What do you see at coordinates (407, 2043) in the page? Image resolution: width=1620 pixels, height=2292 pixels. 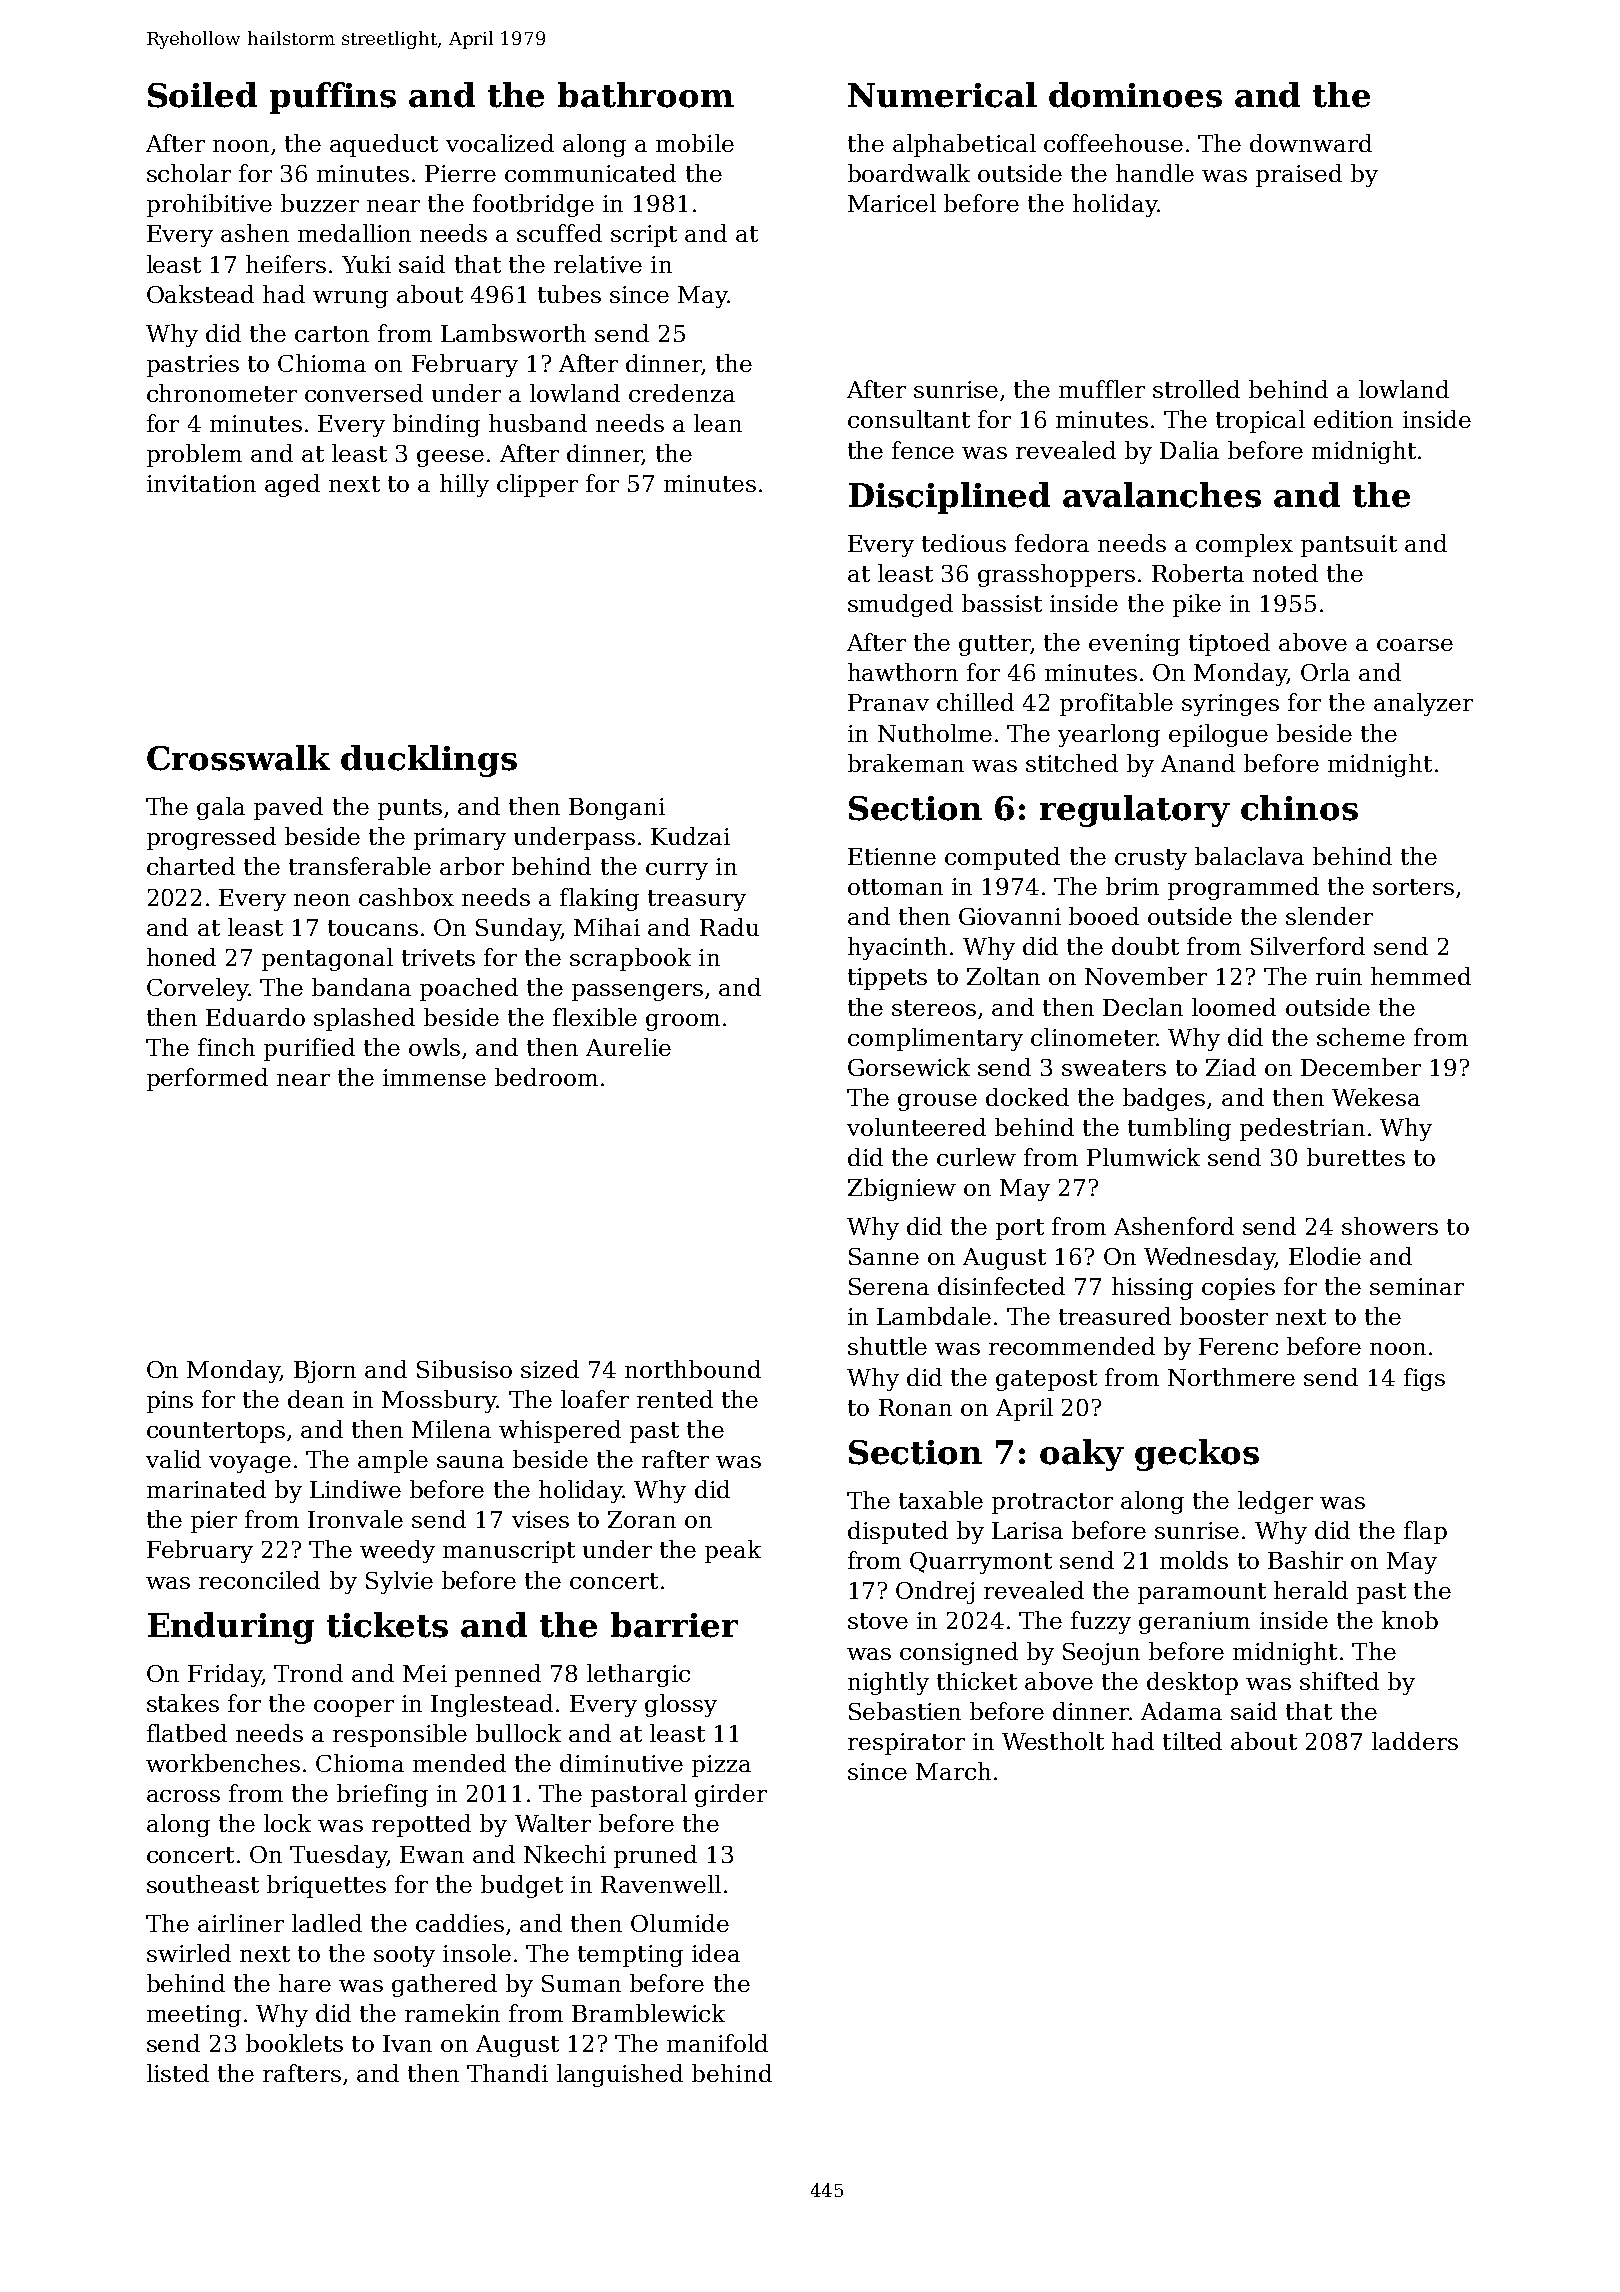 I see `Ivan` at bounding box center [407, 2043].
